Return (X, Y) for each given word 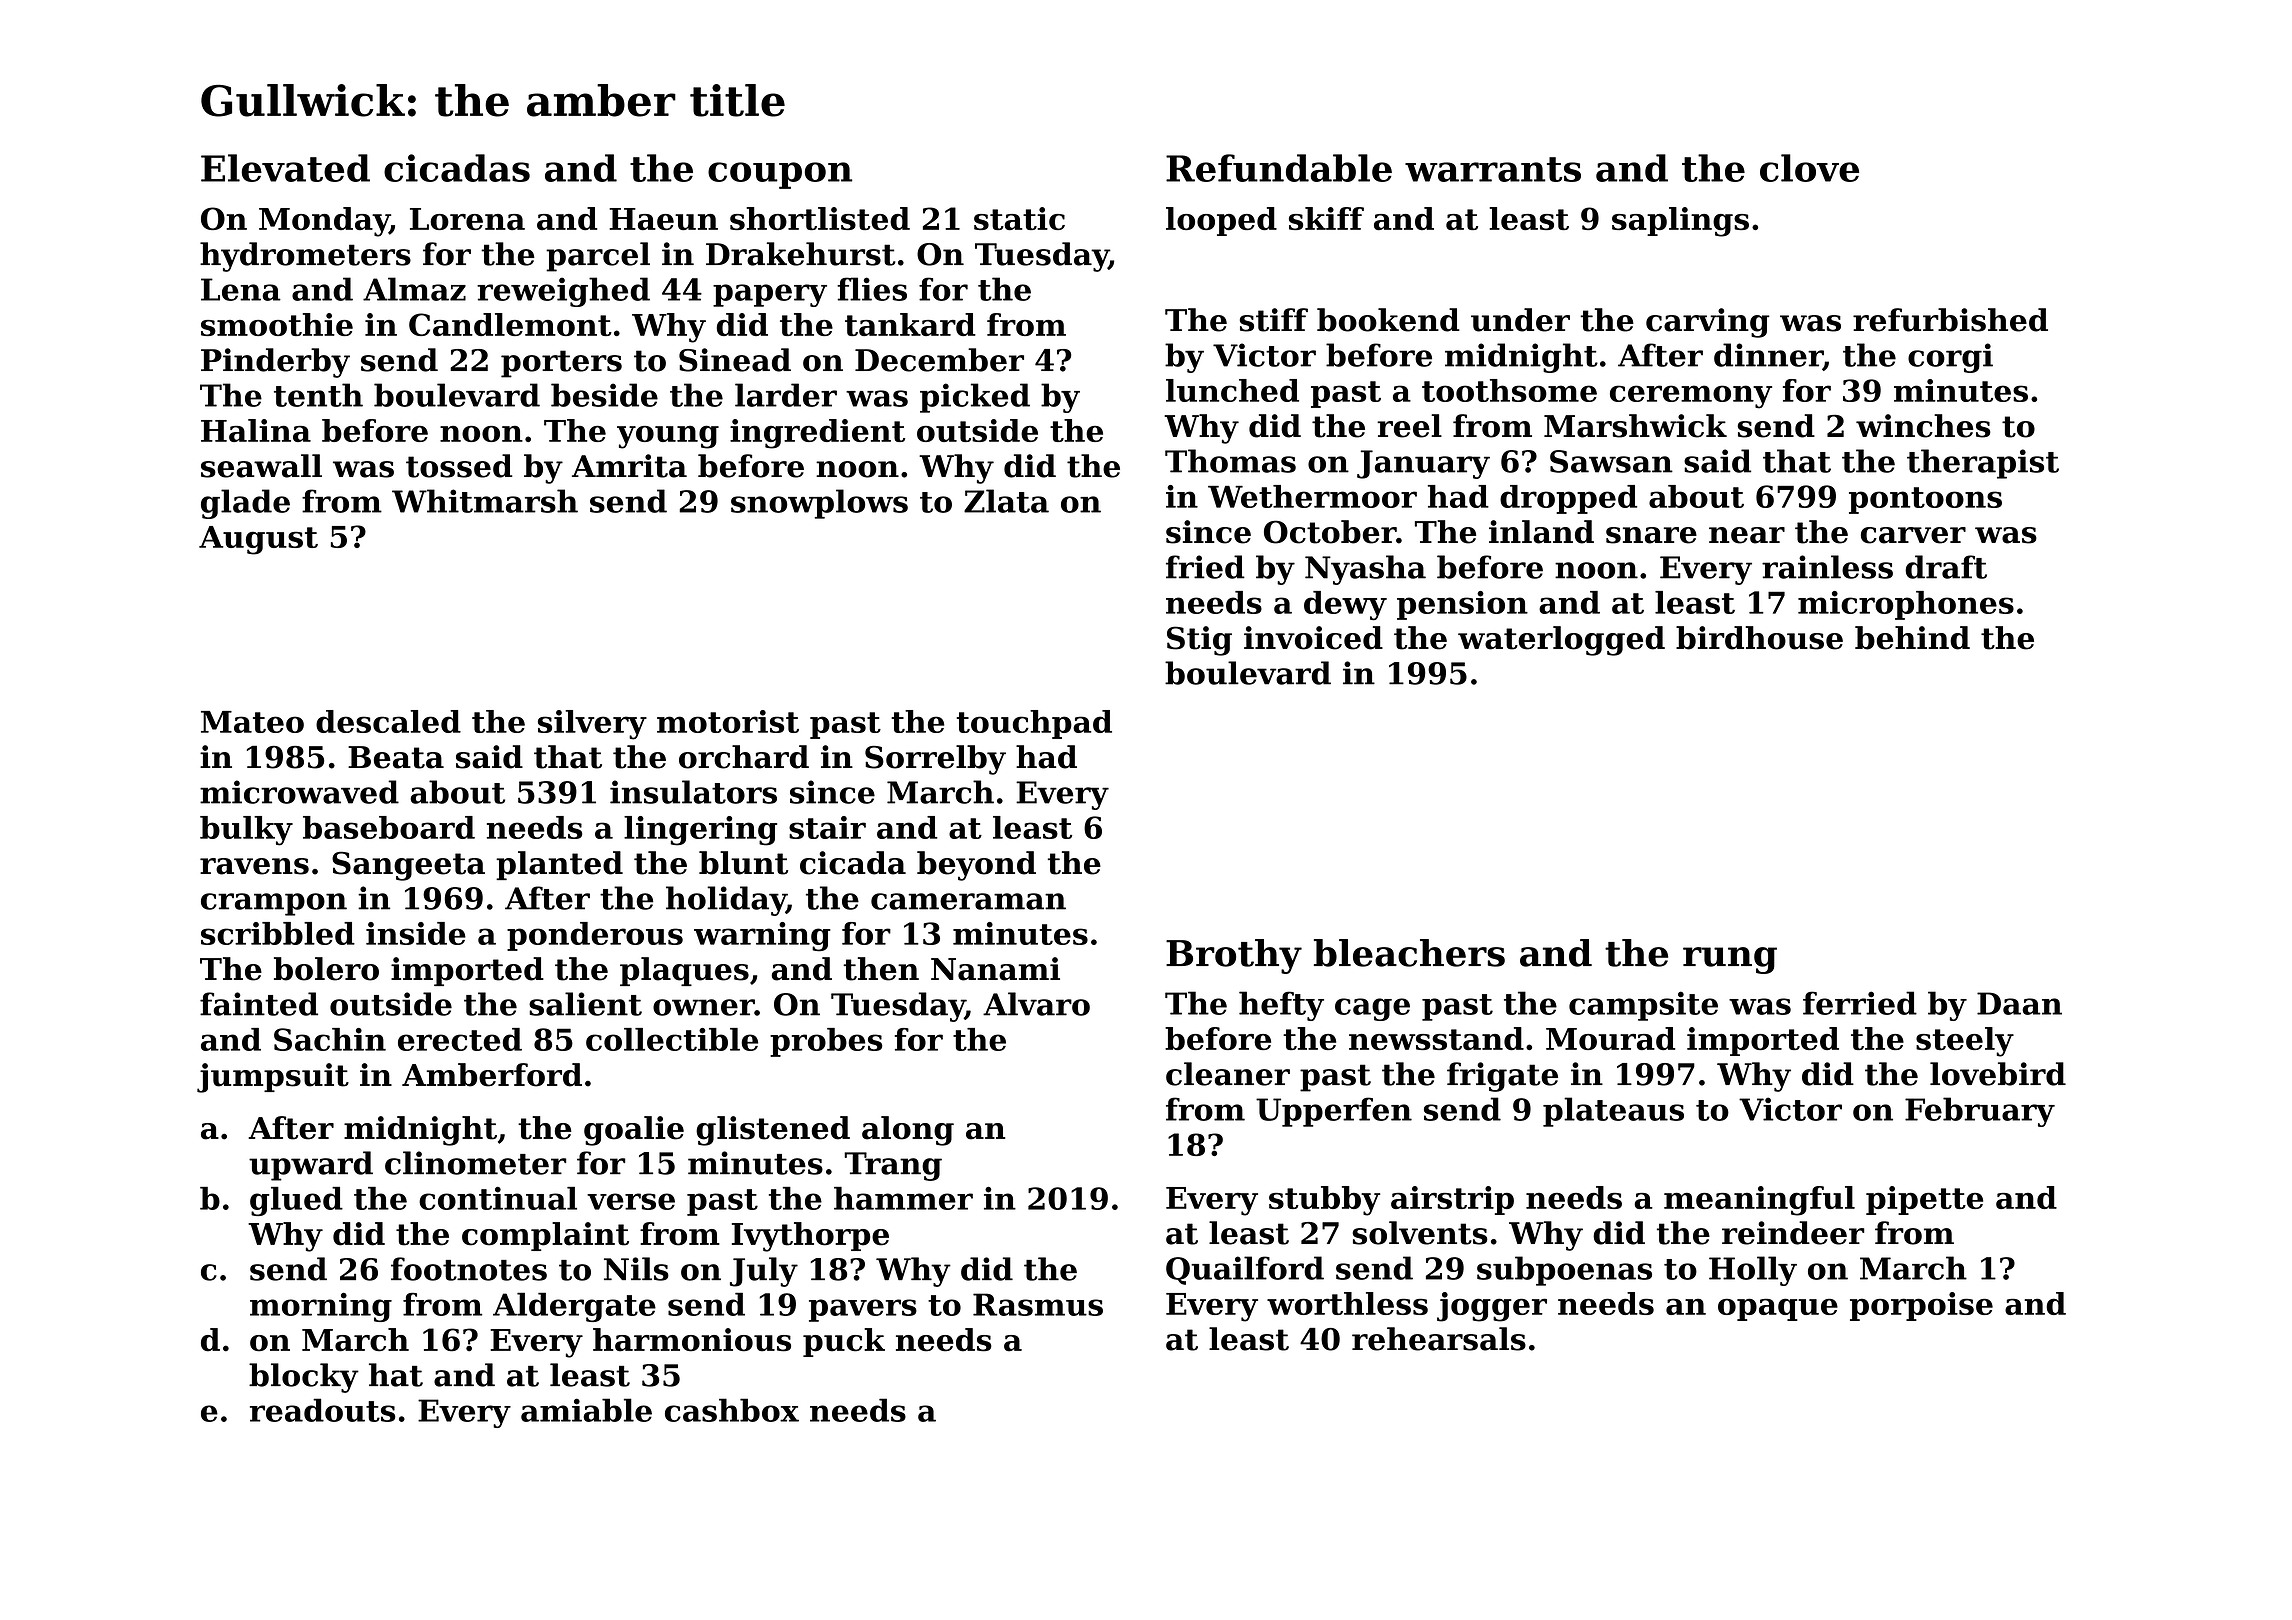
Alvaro (1036, 1004)
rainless (1827, 567)
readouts (323, 1410)
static (1019, 218)
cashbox (732, 1410)
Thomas (1230, 461)
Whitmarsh (485, 501)
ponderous (595, 936)
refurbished (1950, 320)
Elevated (285, 168)
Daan (2019, 1003)
